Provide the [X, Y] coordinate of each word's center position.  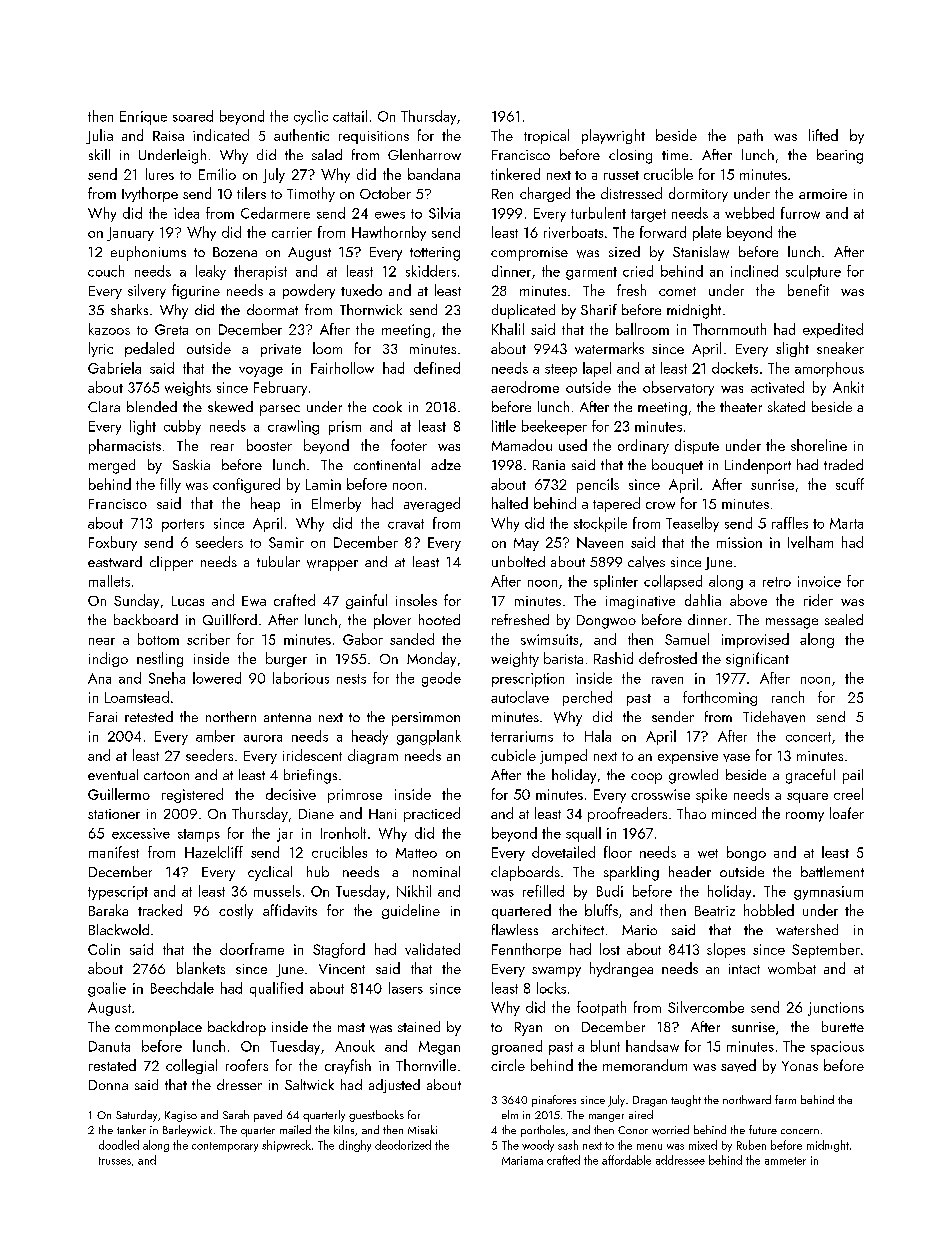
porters [183, 525]
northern [231, 716]
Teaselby [692, 524]
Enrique [143, 118]
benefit [808, 290]
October [385, 193]
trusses [115, 1161]
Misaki [422, 1129]
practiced [432, 814]
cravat [406, 524]
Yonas [800, 1066]
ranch [788, 697]
